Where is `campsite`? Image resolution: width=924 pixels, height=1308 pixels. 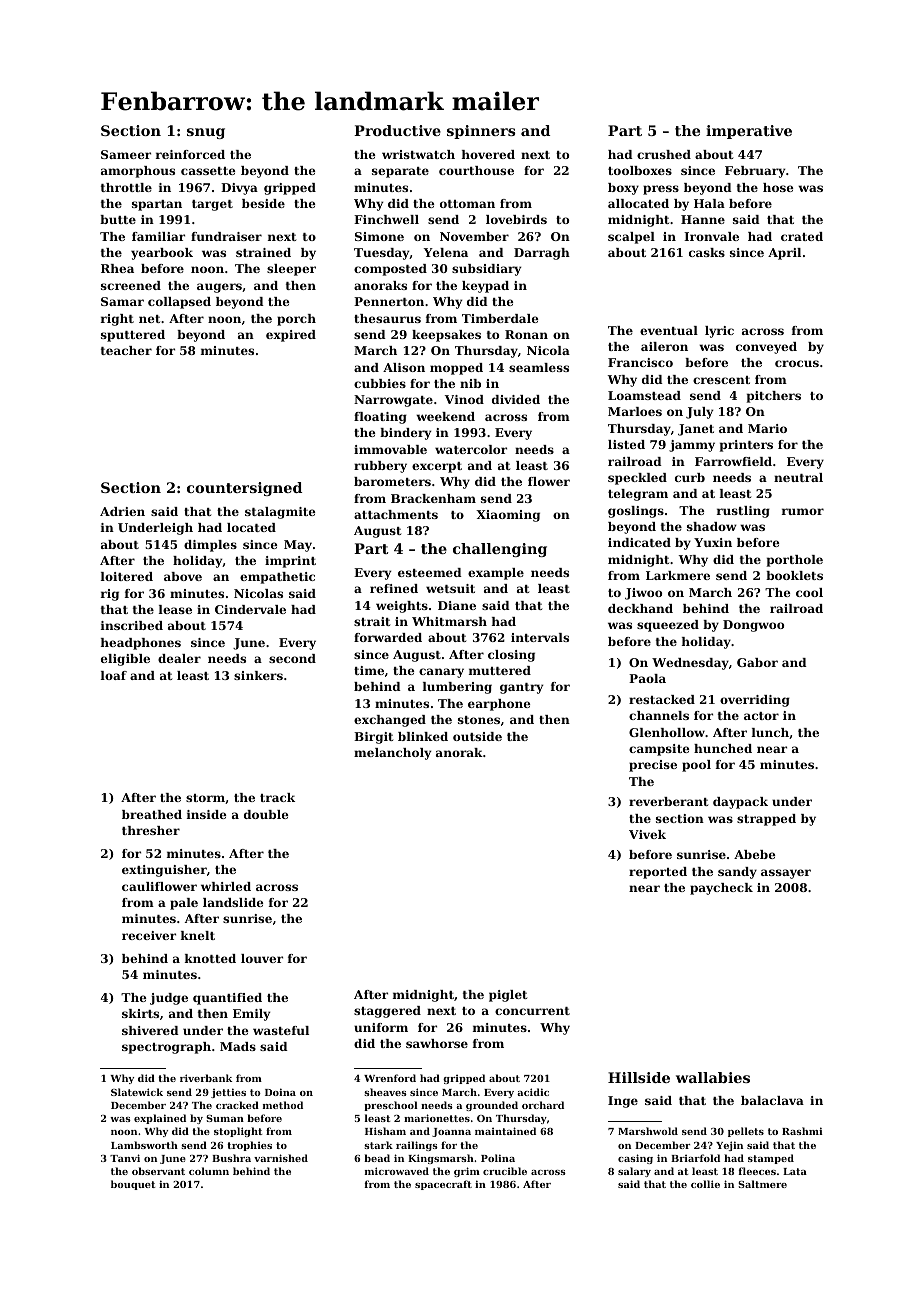
campsite is located at coordinates (659, 750).
